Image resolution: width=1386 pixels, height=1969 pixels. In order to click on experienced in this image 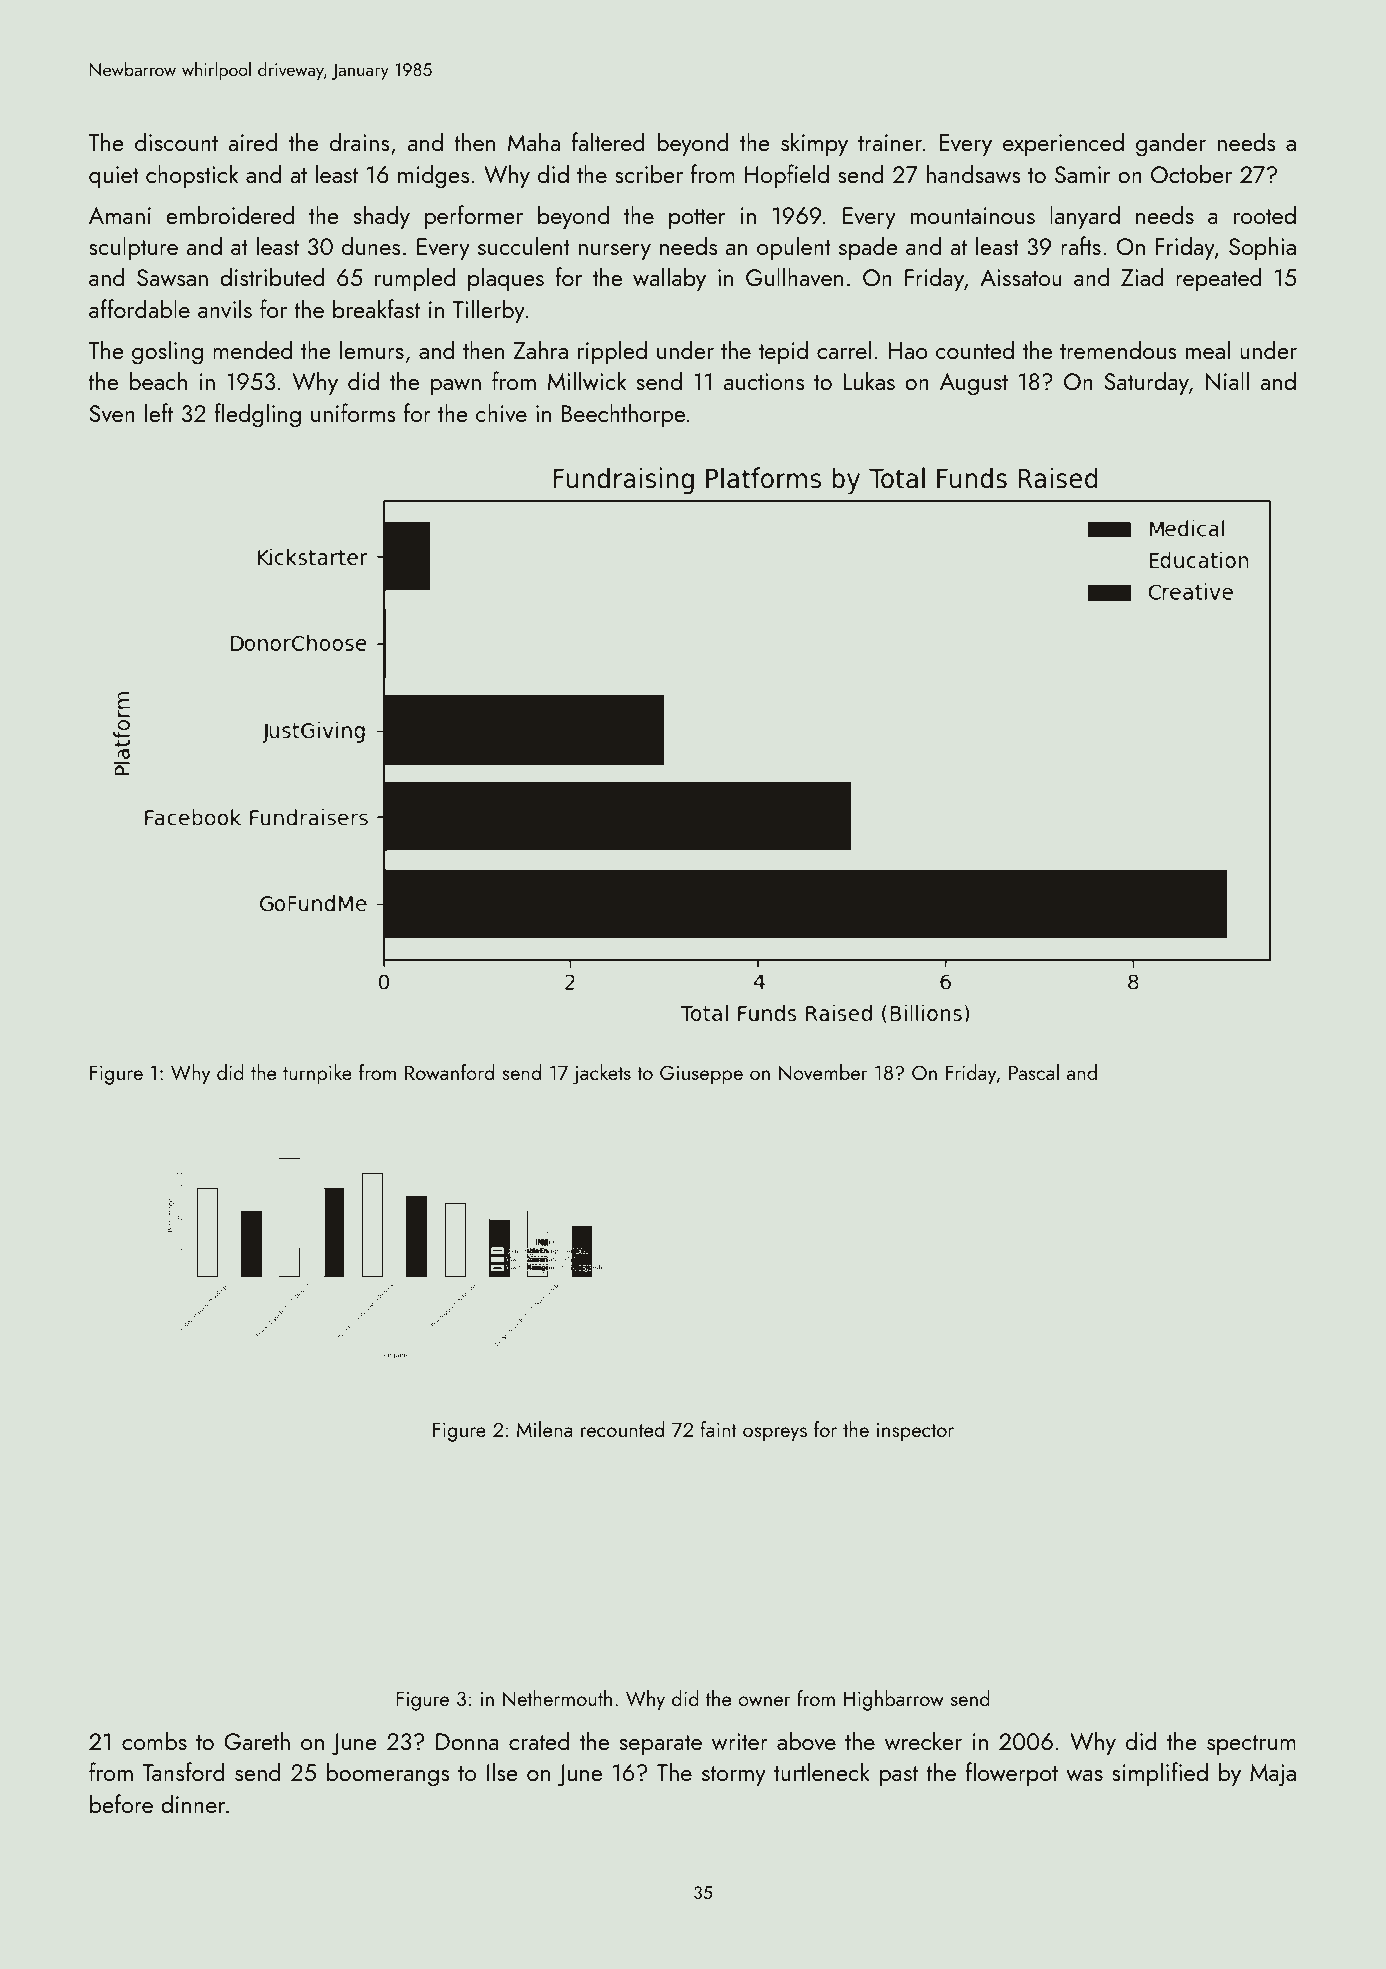, I will do `click(1063, 144)`.
